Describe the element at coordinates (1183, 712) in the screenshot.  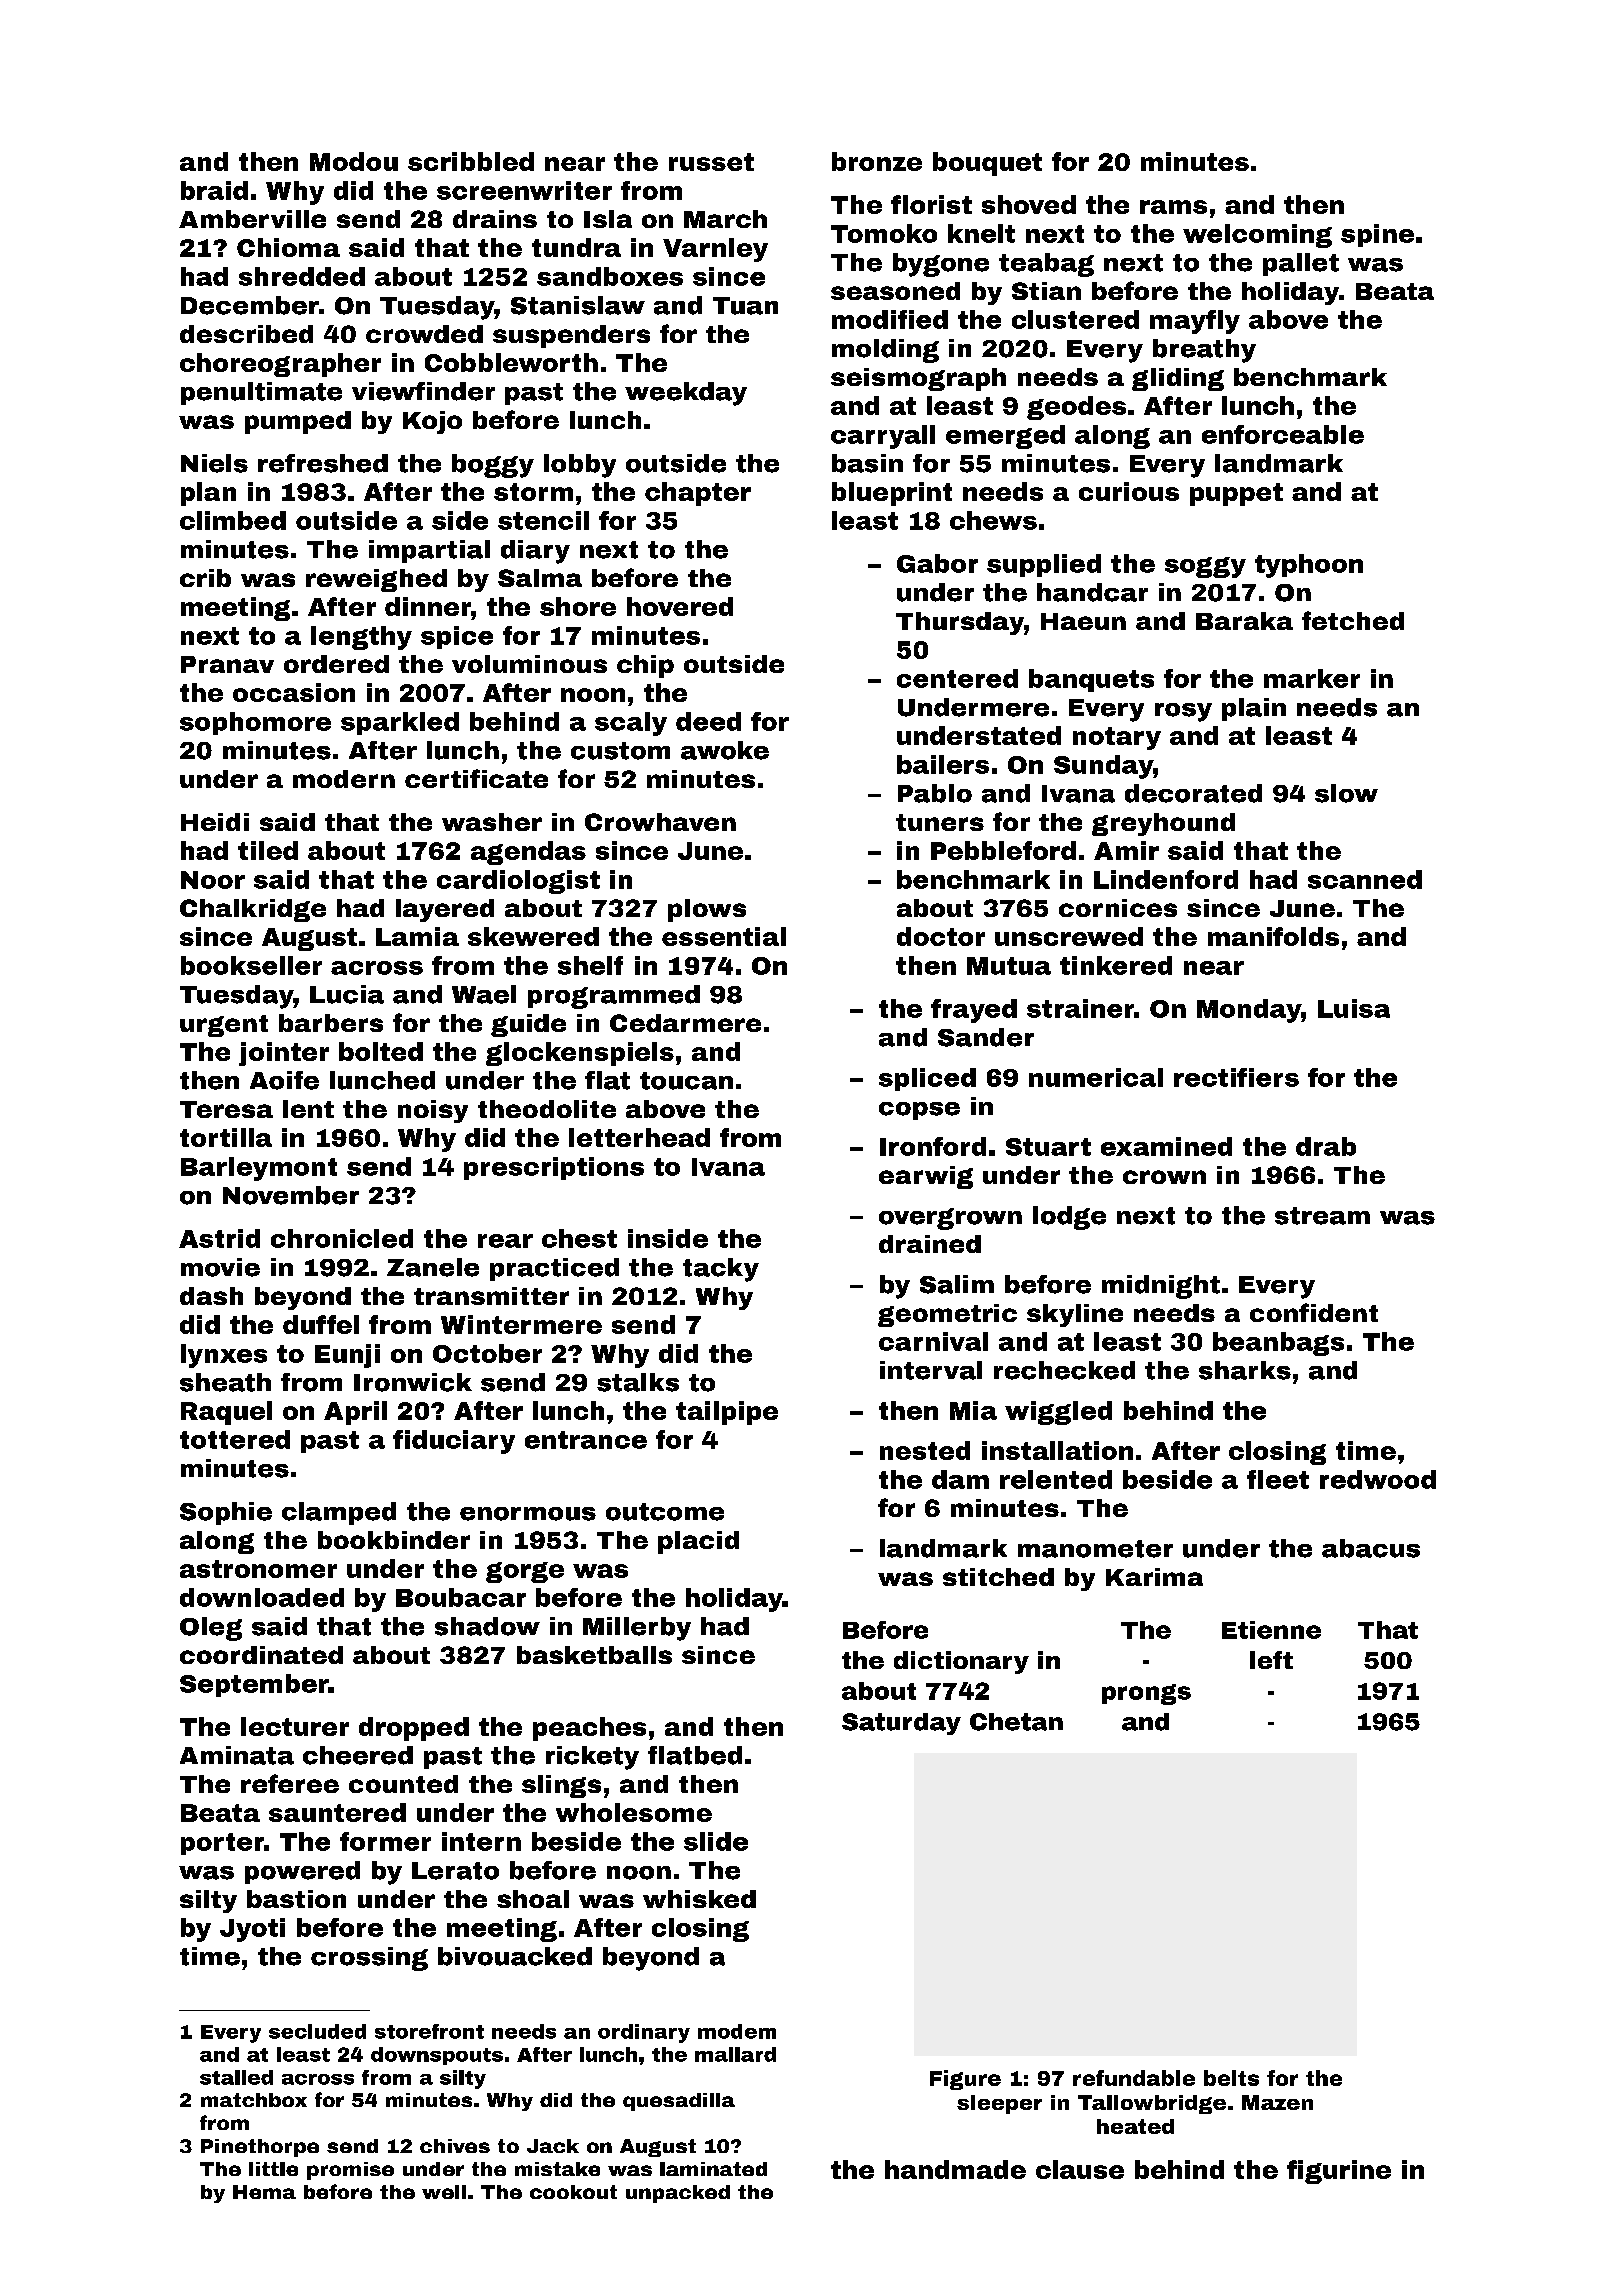
I see `rosy` at that location.
